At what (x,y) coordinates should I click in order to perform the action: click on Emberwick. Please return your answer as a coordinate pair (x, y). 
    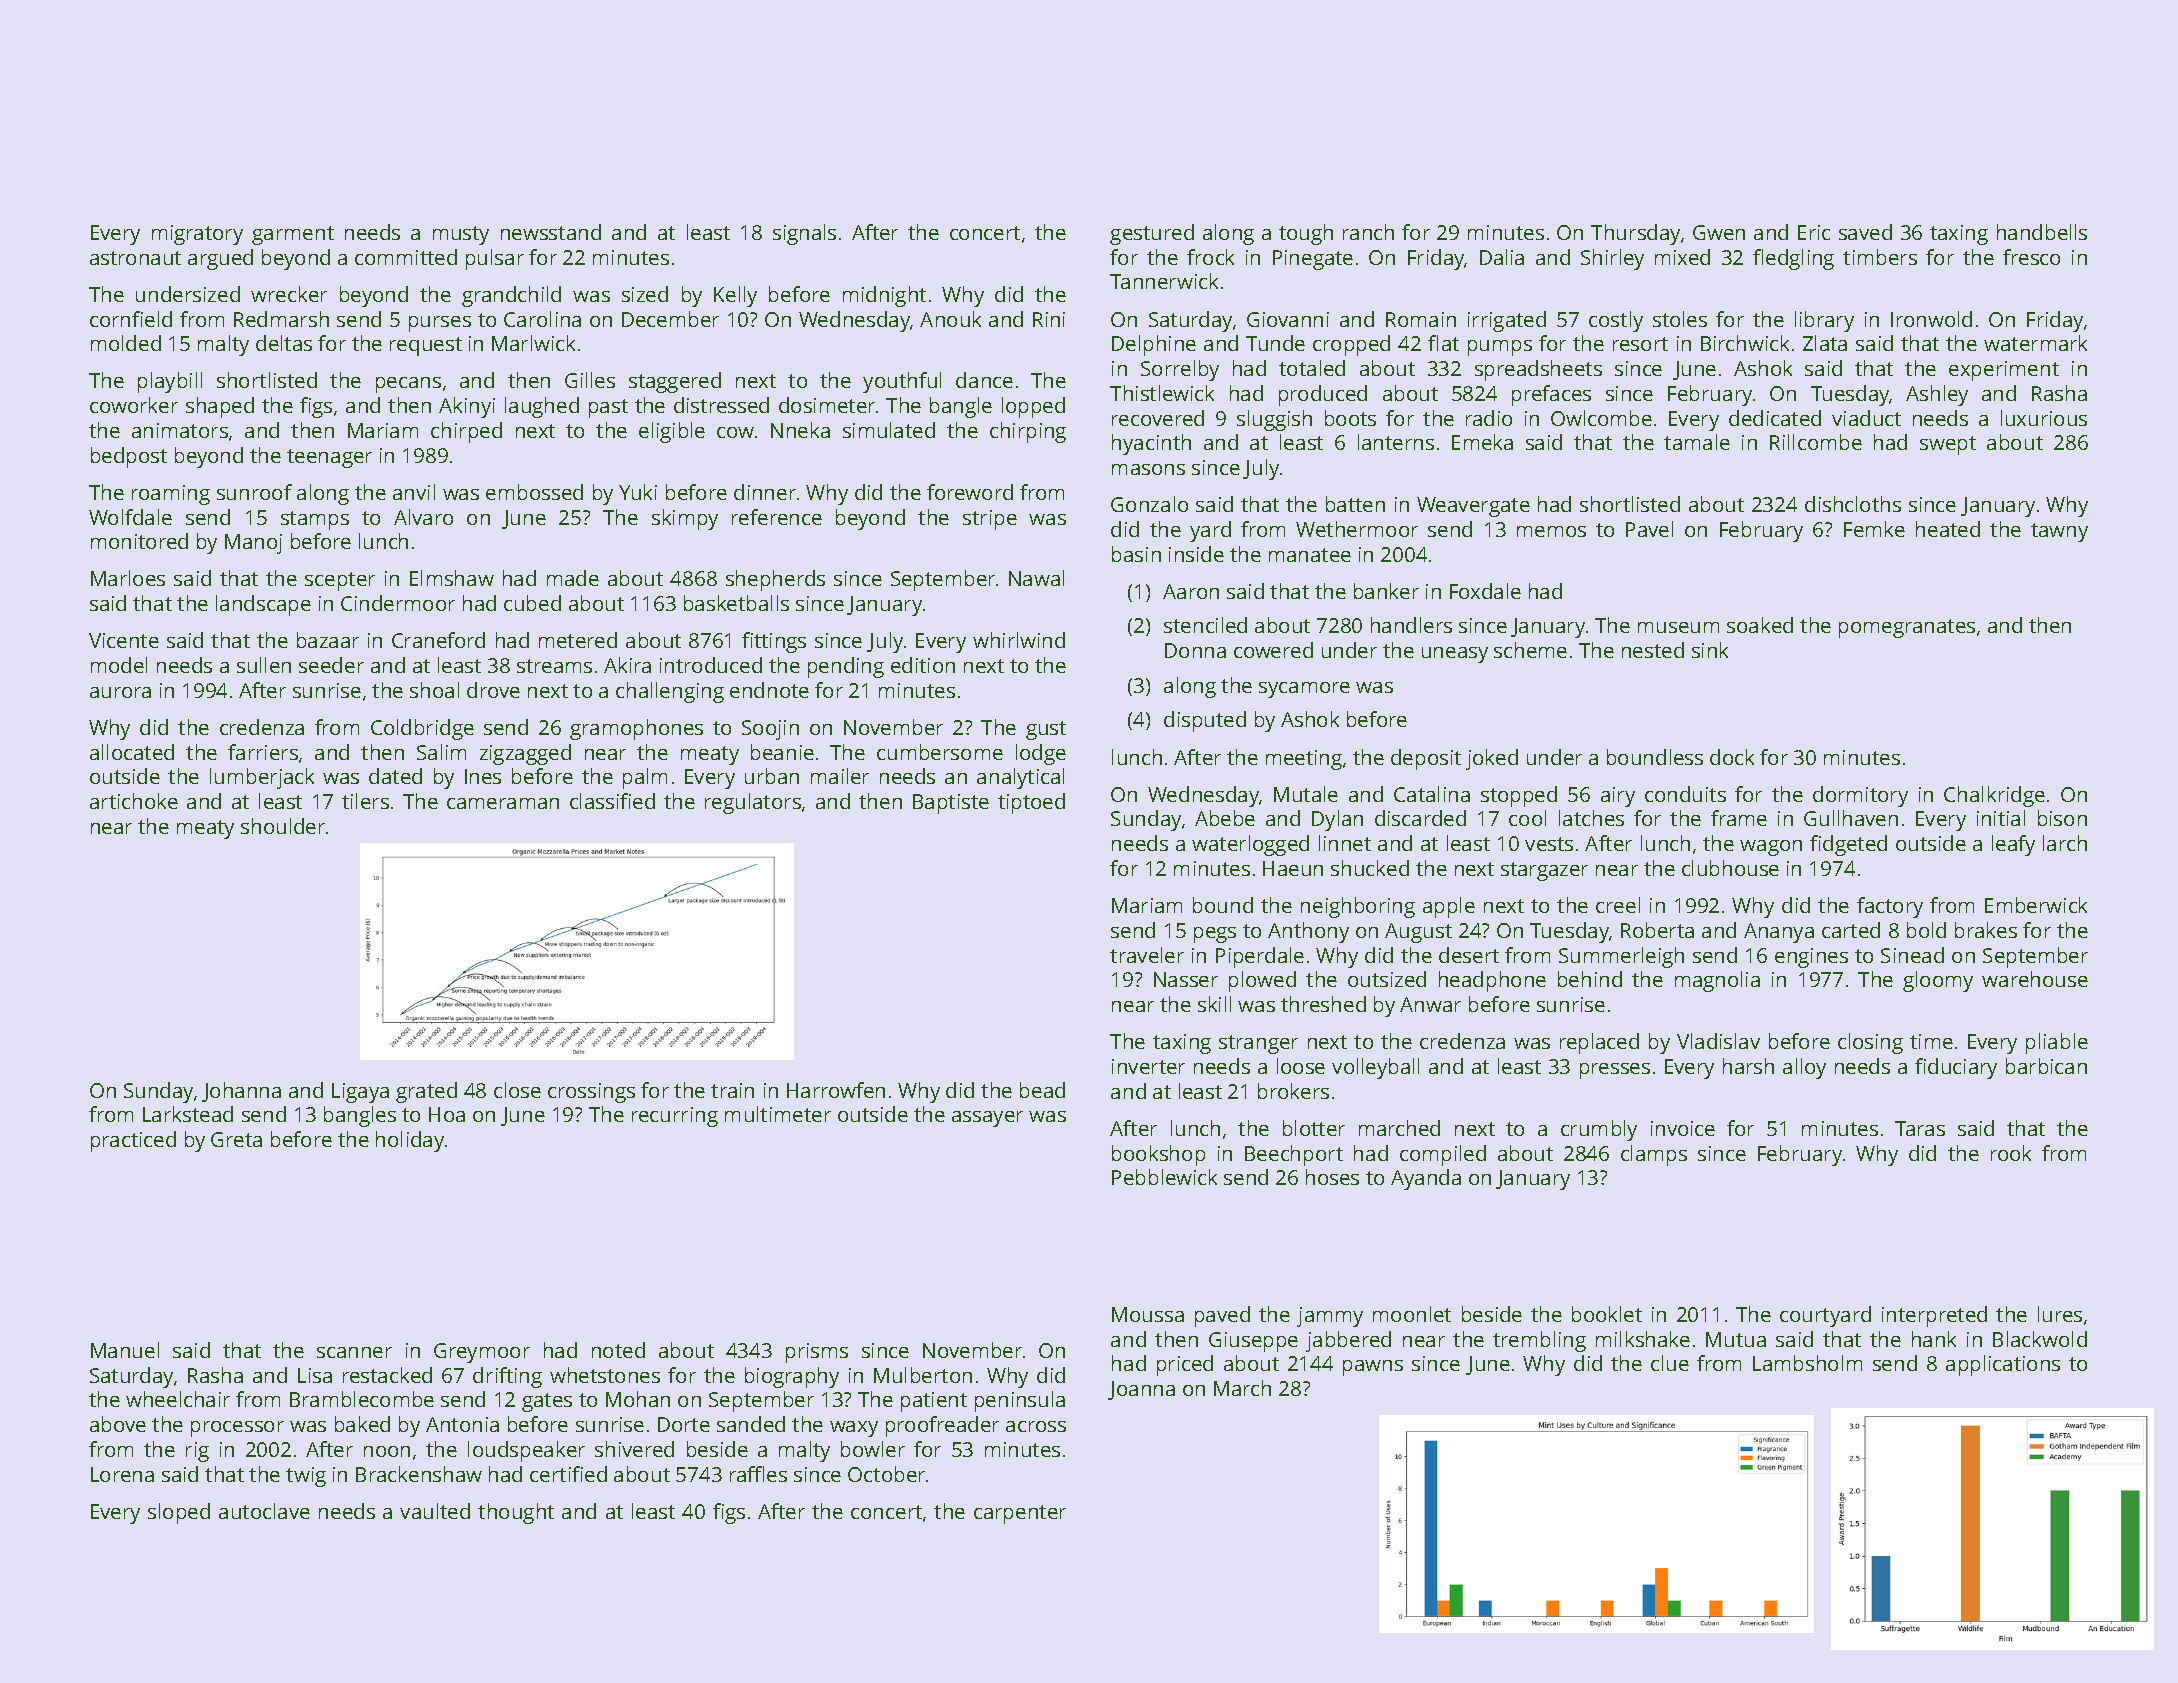
    Looking at the image, I should click on (2036, 905).
